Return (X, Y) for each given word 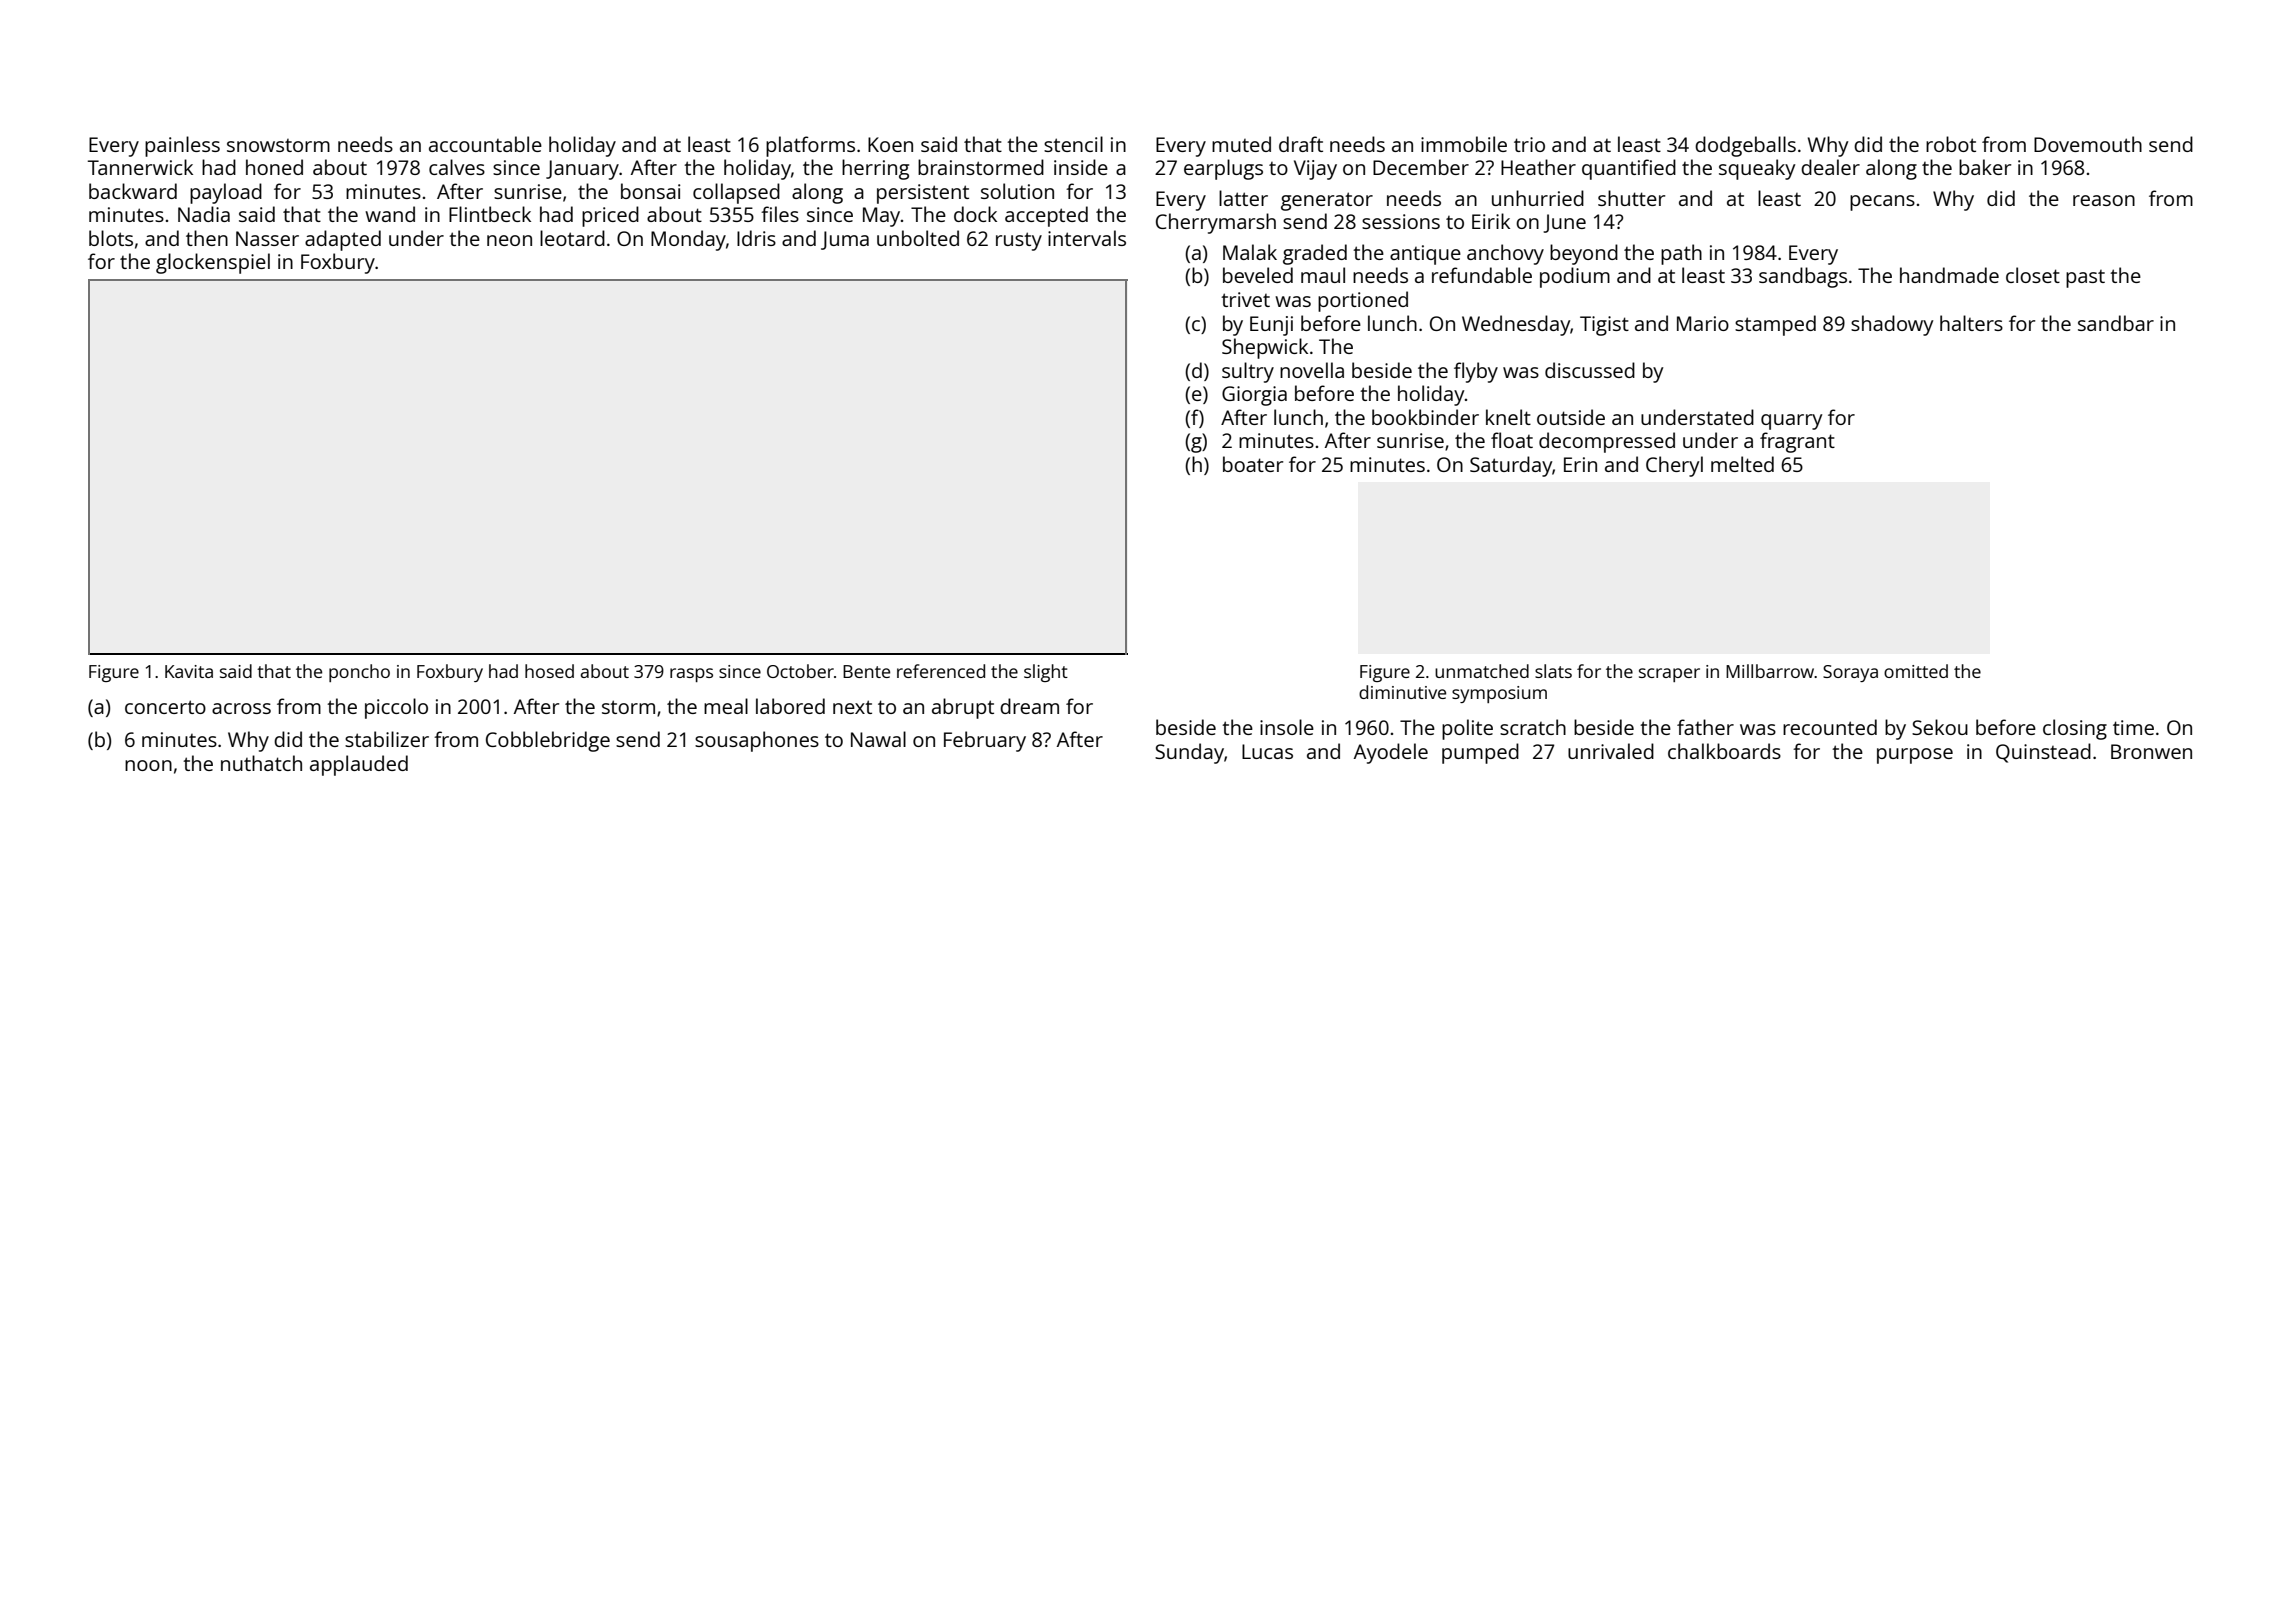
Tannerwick (140, 167)
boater (1253, 464)
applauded (359, 765)
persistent (923, 194)
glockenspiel (213, 263)
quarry (1791, 422)
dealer (1830, 167)
